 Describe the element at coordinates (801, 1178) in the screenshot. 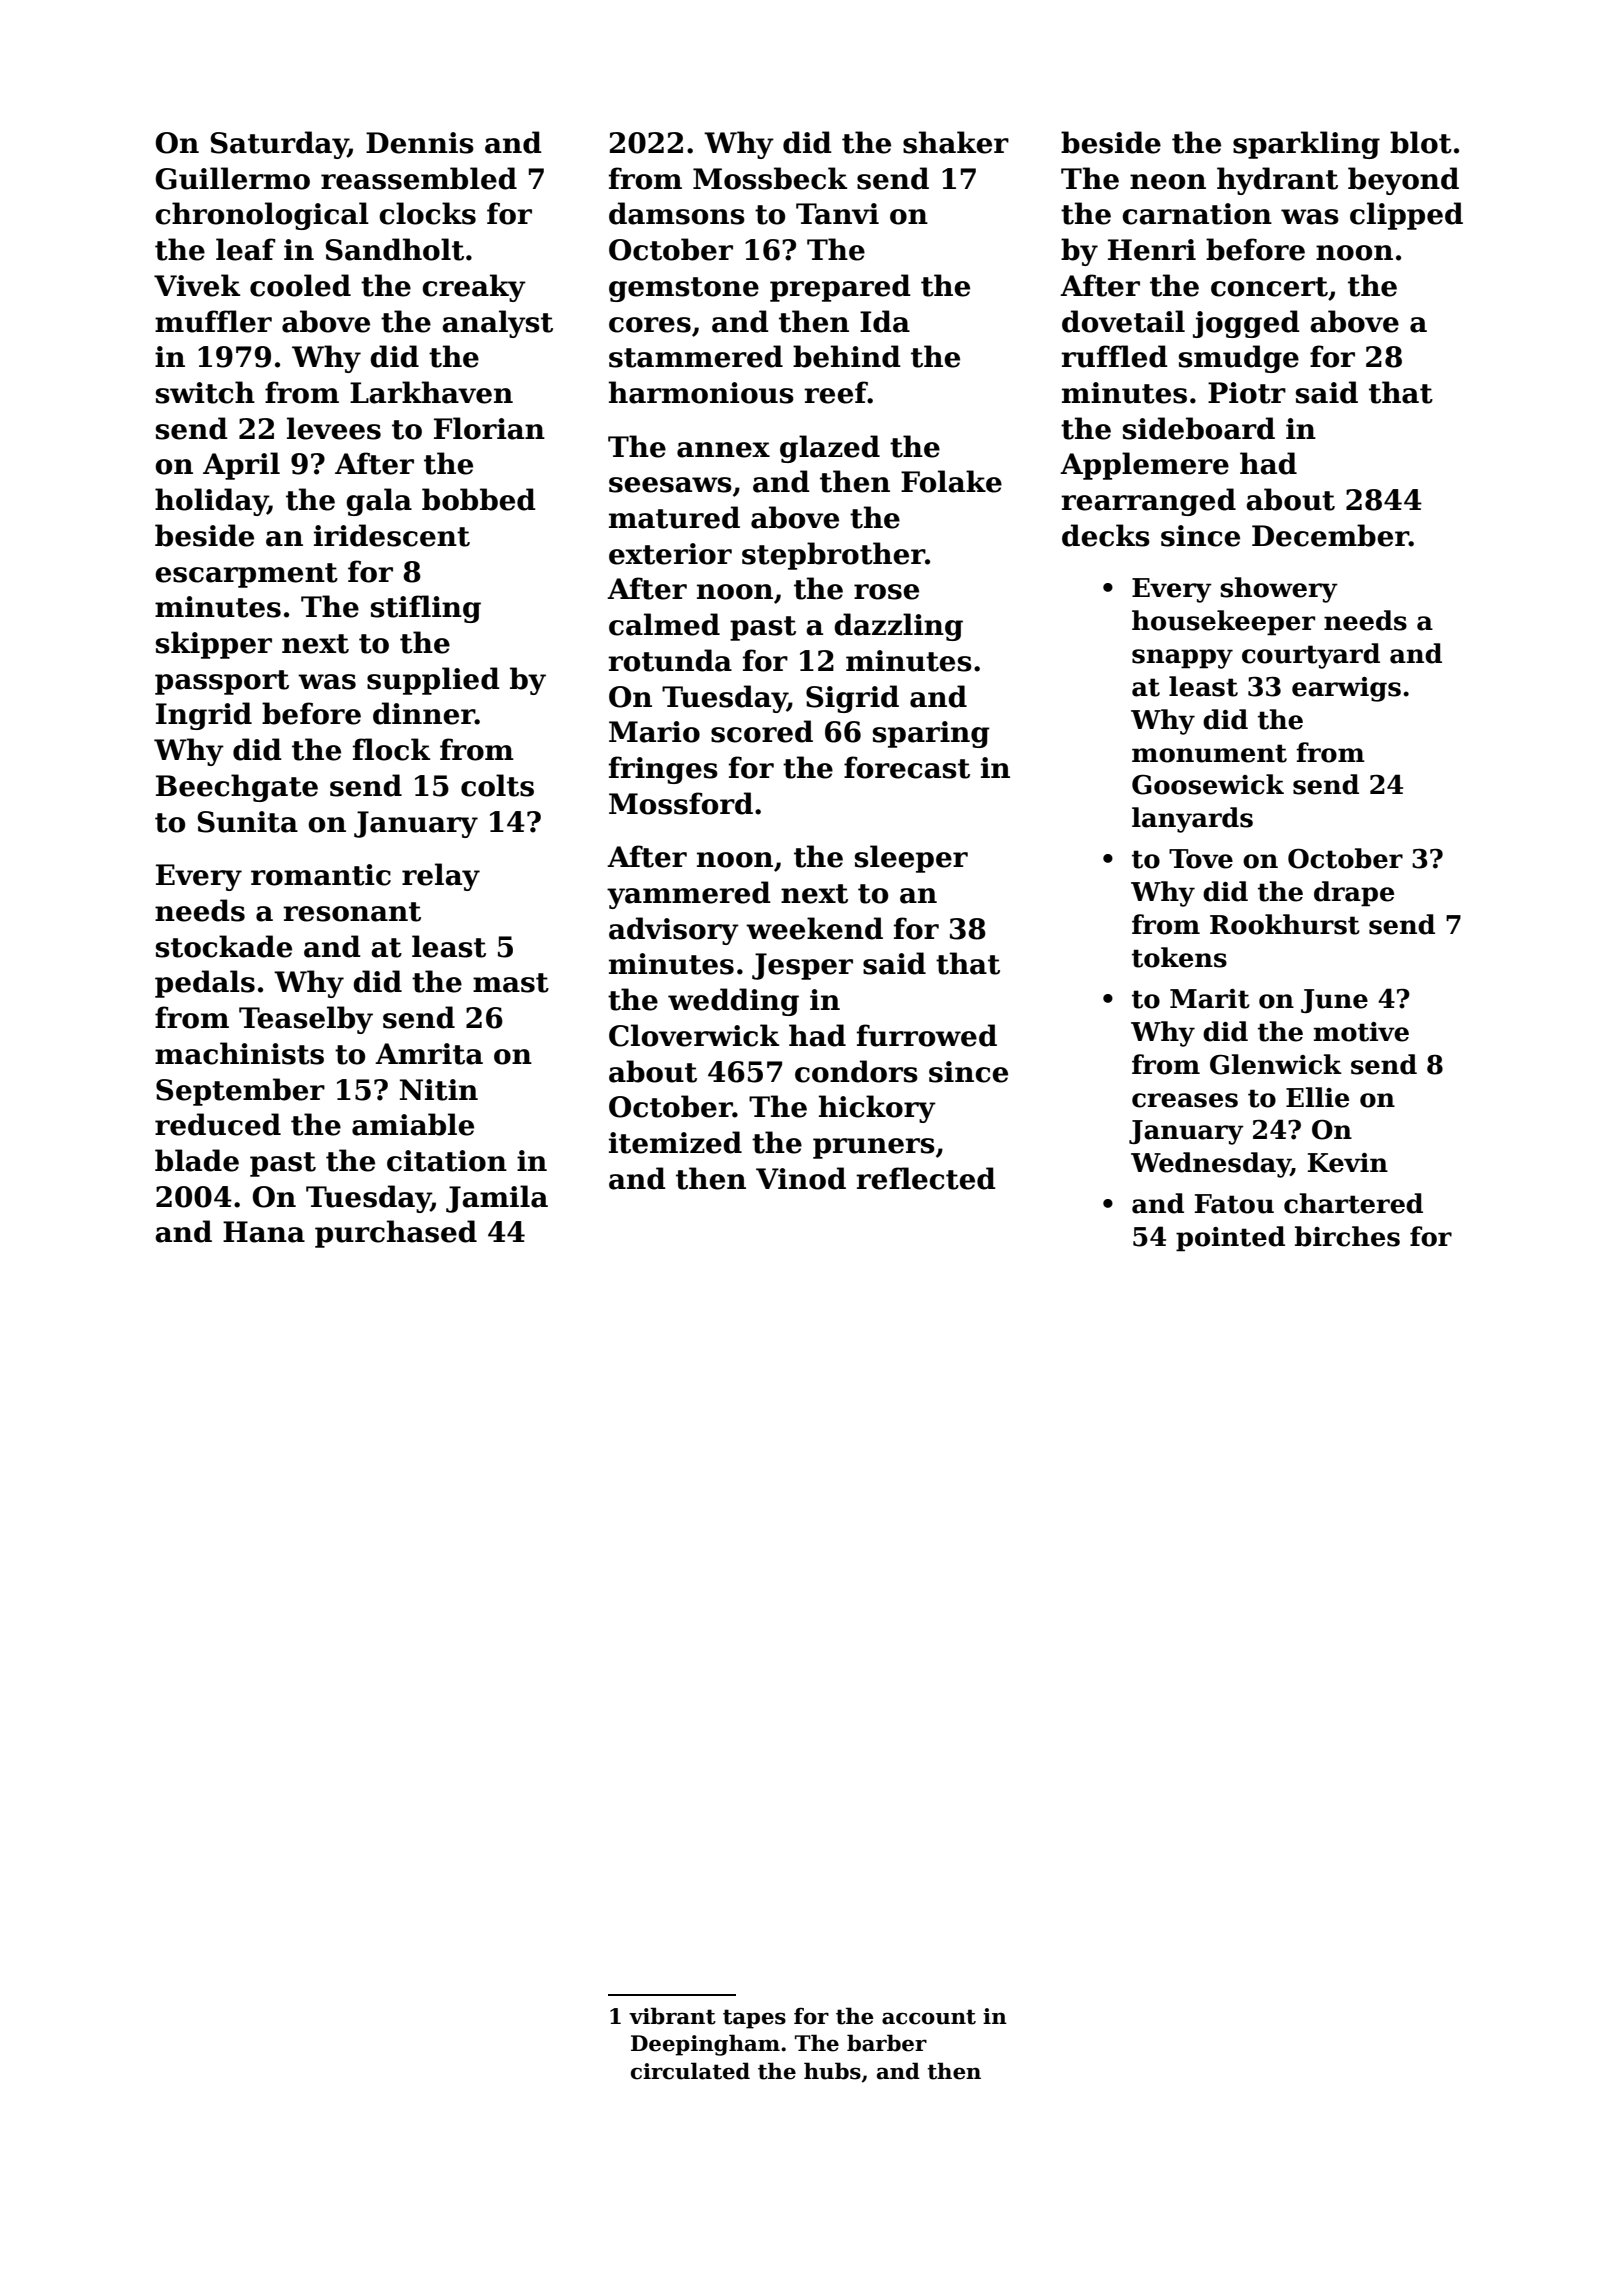

I see `Vinod` at that location.
